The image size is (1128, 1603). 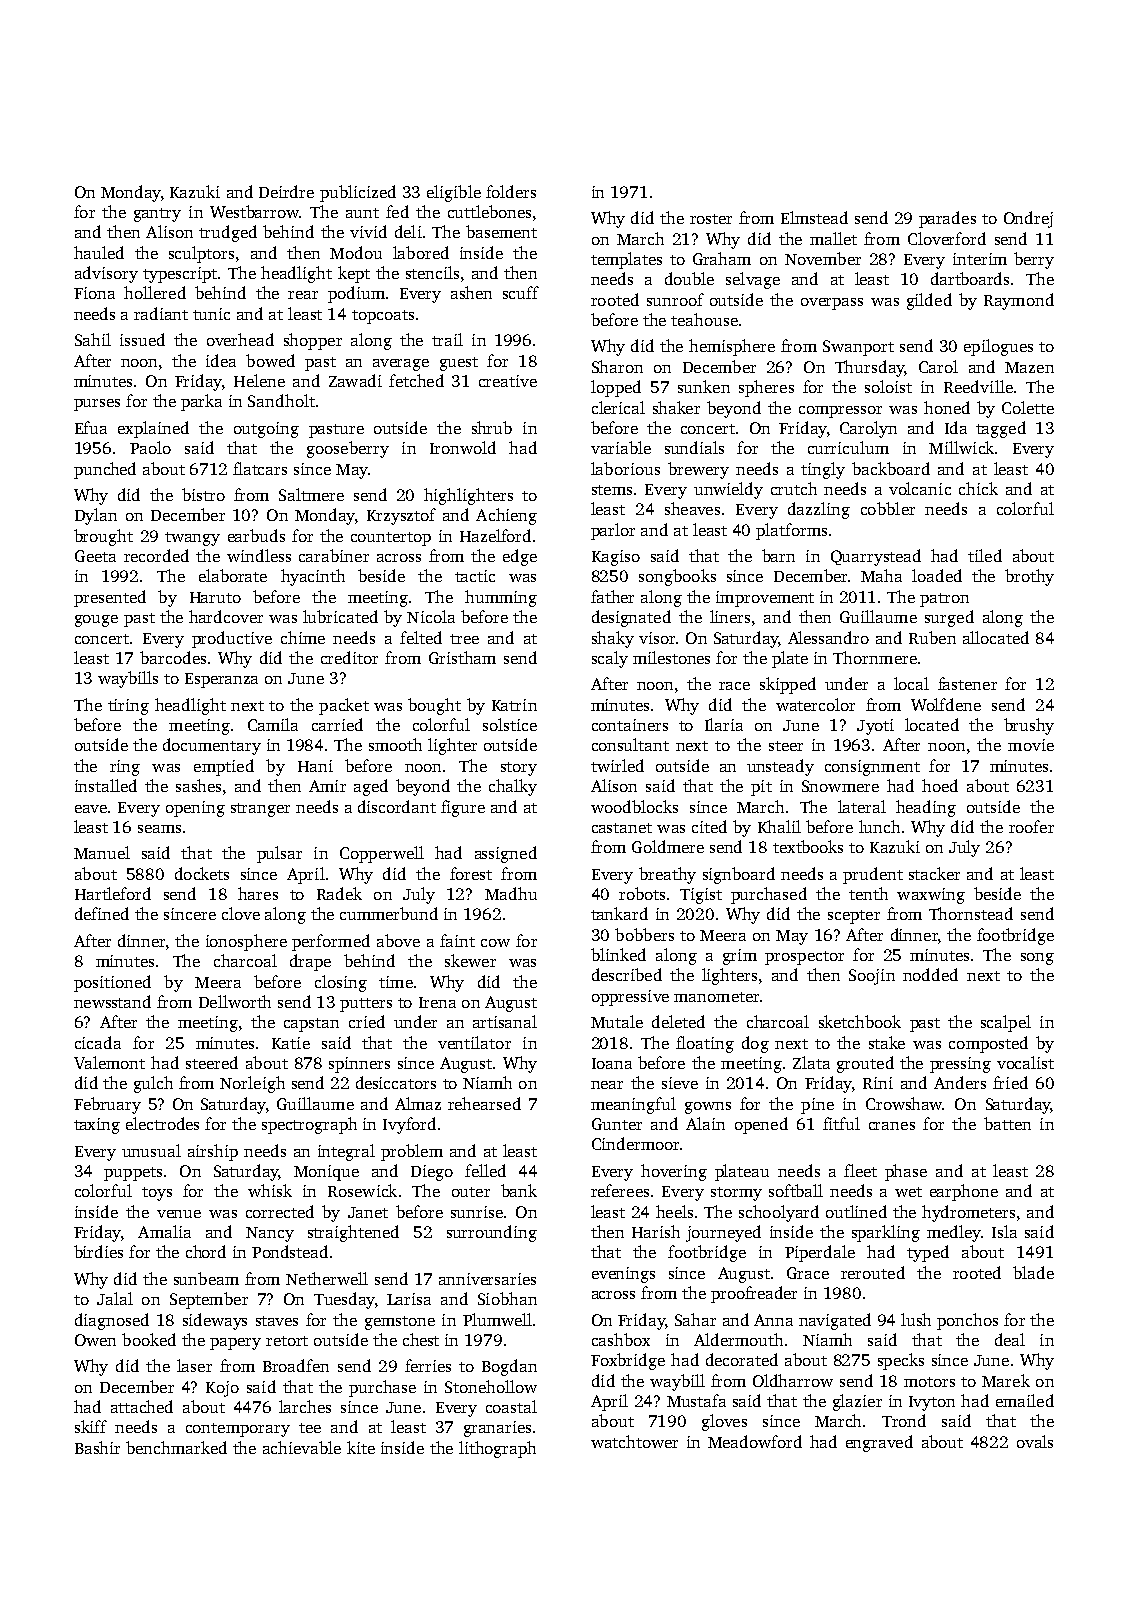 What do you see at coordinates (779, 1213) in the screenshot?
I see `schoolyard` at bounding box center [779, 1213].
